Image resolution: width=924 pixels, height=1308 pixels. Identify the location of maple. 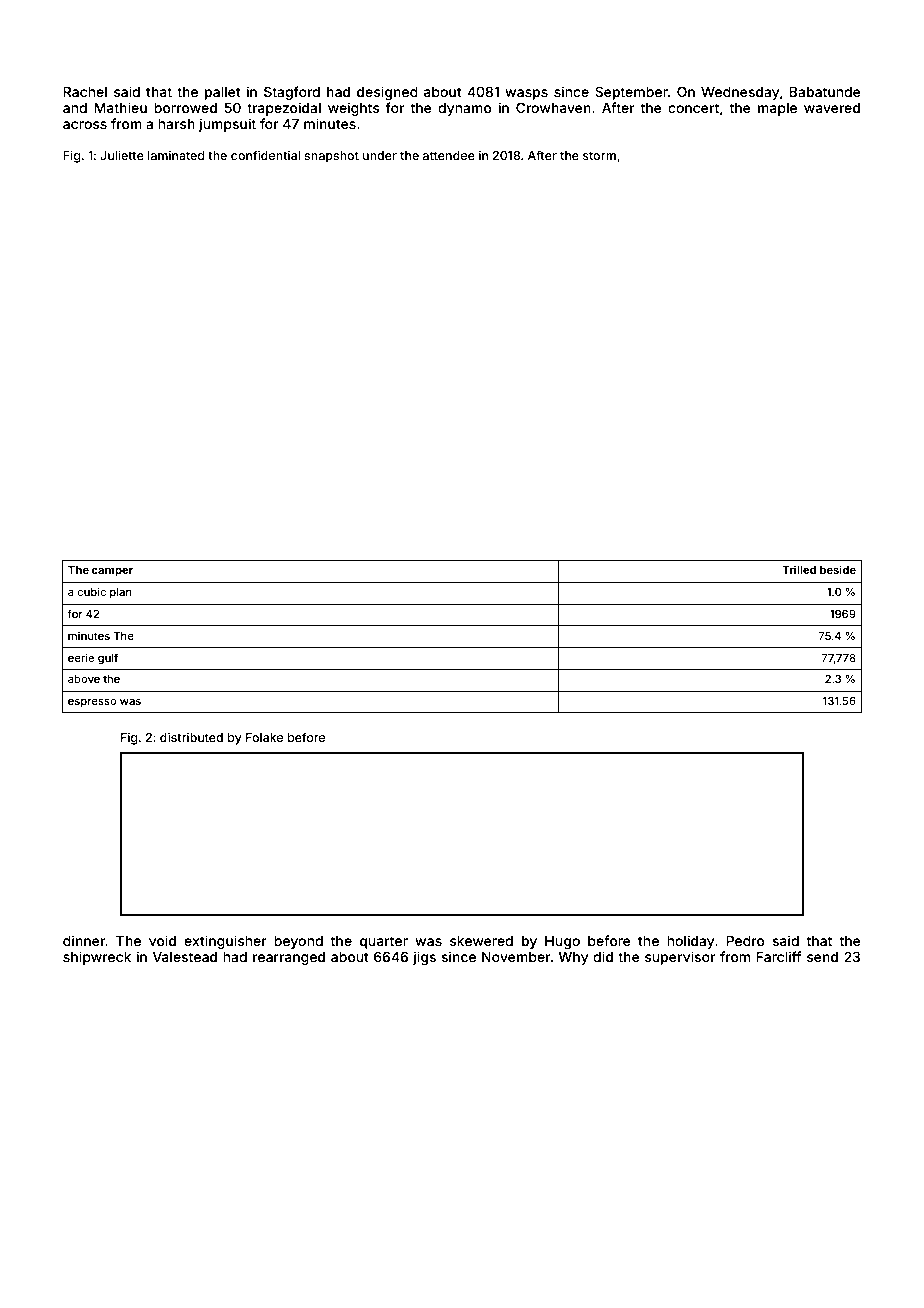
(777, 109).
